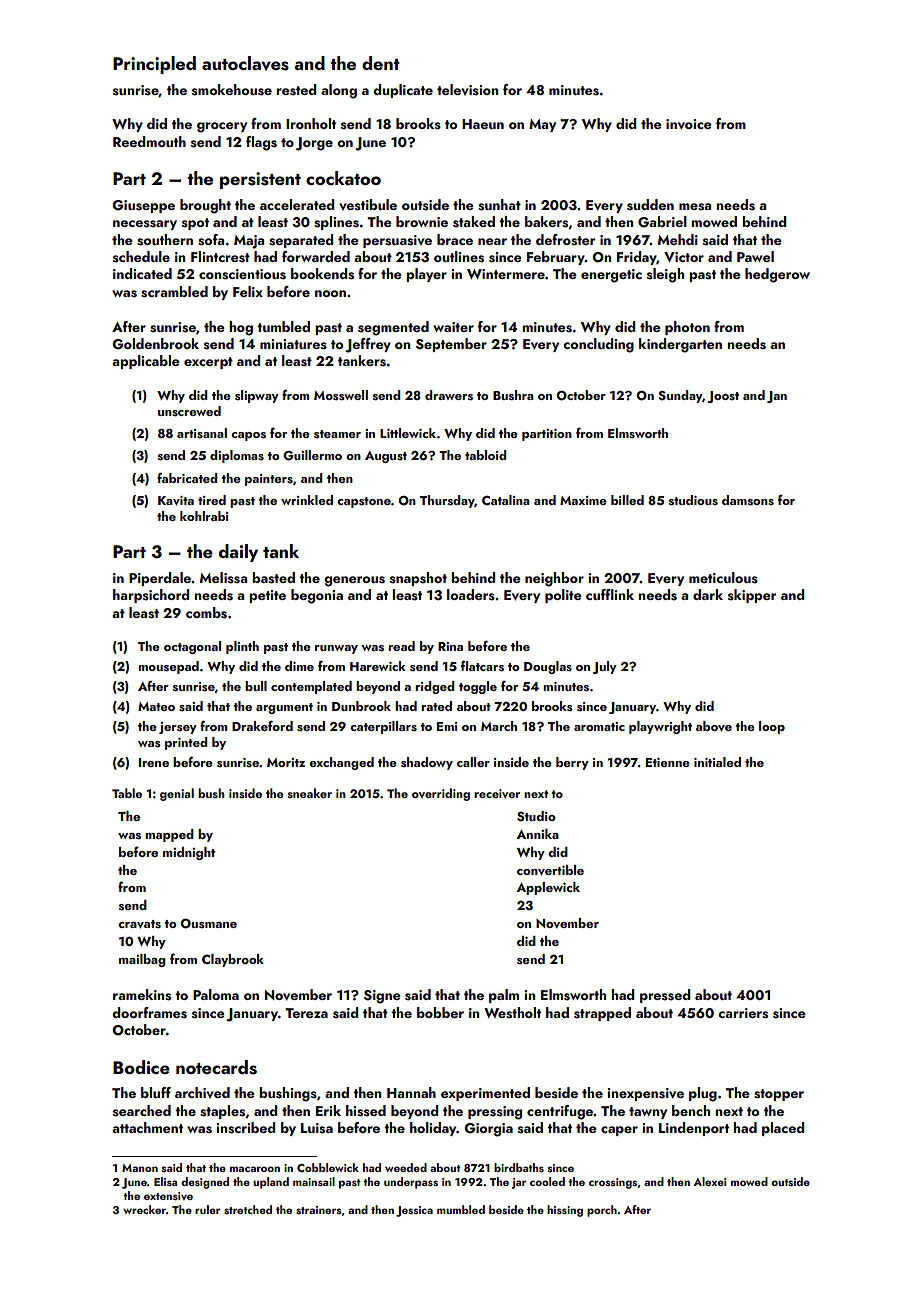 This page has width=924, height=1308. I want to click on Principled, so click(154, 65).
